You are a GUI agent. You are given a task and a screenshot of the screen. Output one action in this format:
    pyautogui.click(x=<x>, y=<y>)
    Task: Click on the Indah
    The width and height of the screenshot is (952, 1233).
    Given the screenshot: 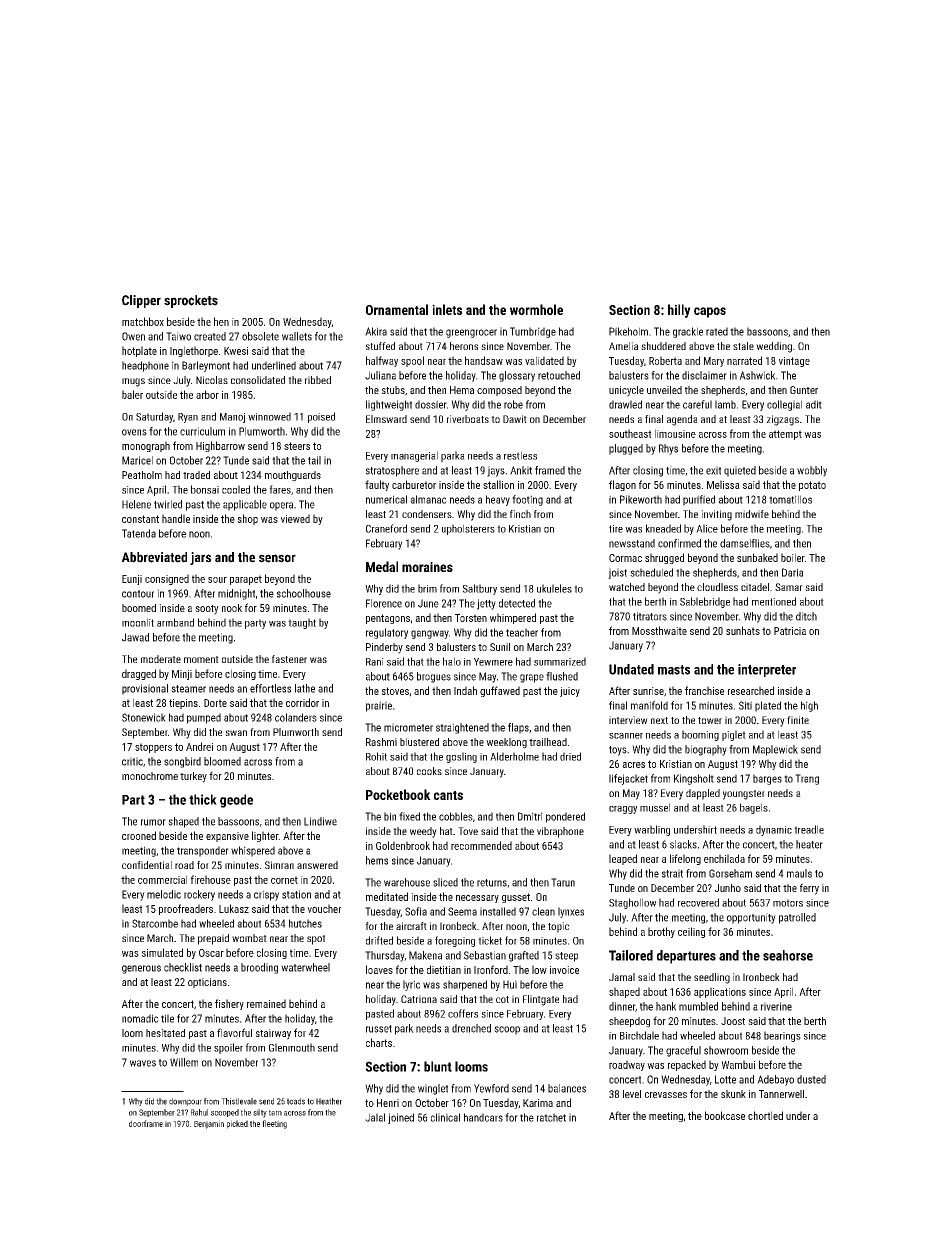 What is the action you would take?
    pyautogui.click(x=465, y=690)
